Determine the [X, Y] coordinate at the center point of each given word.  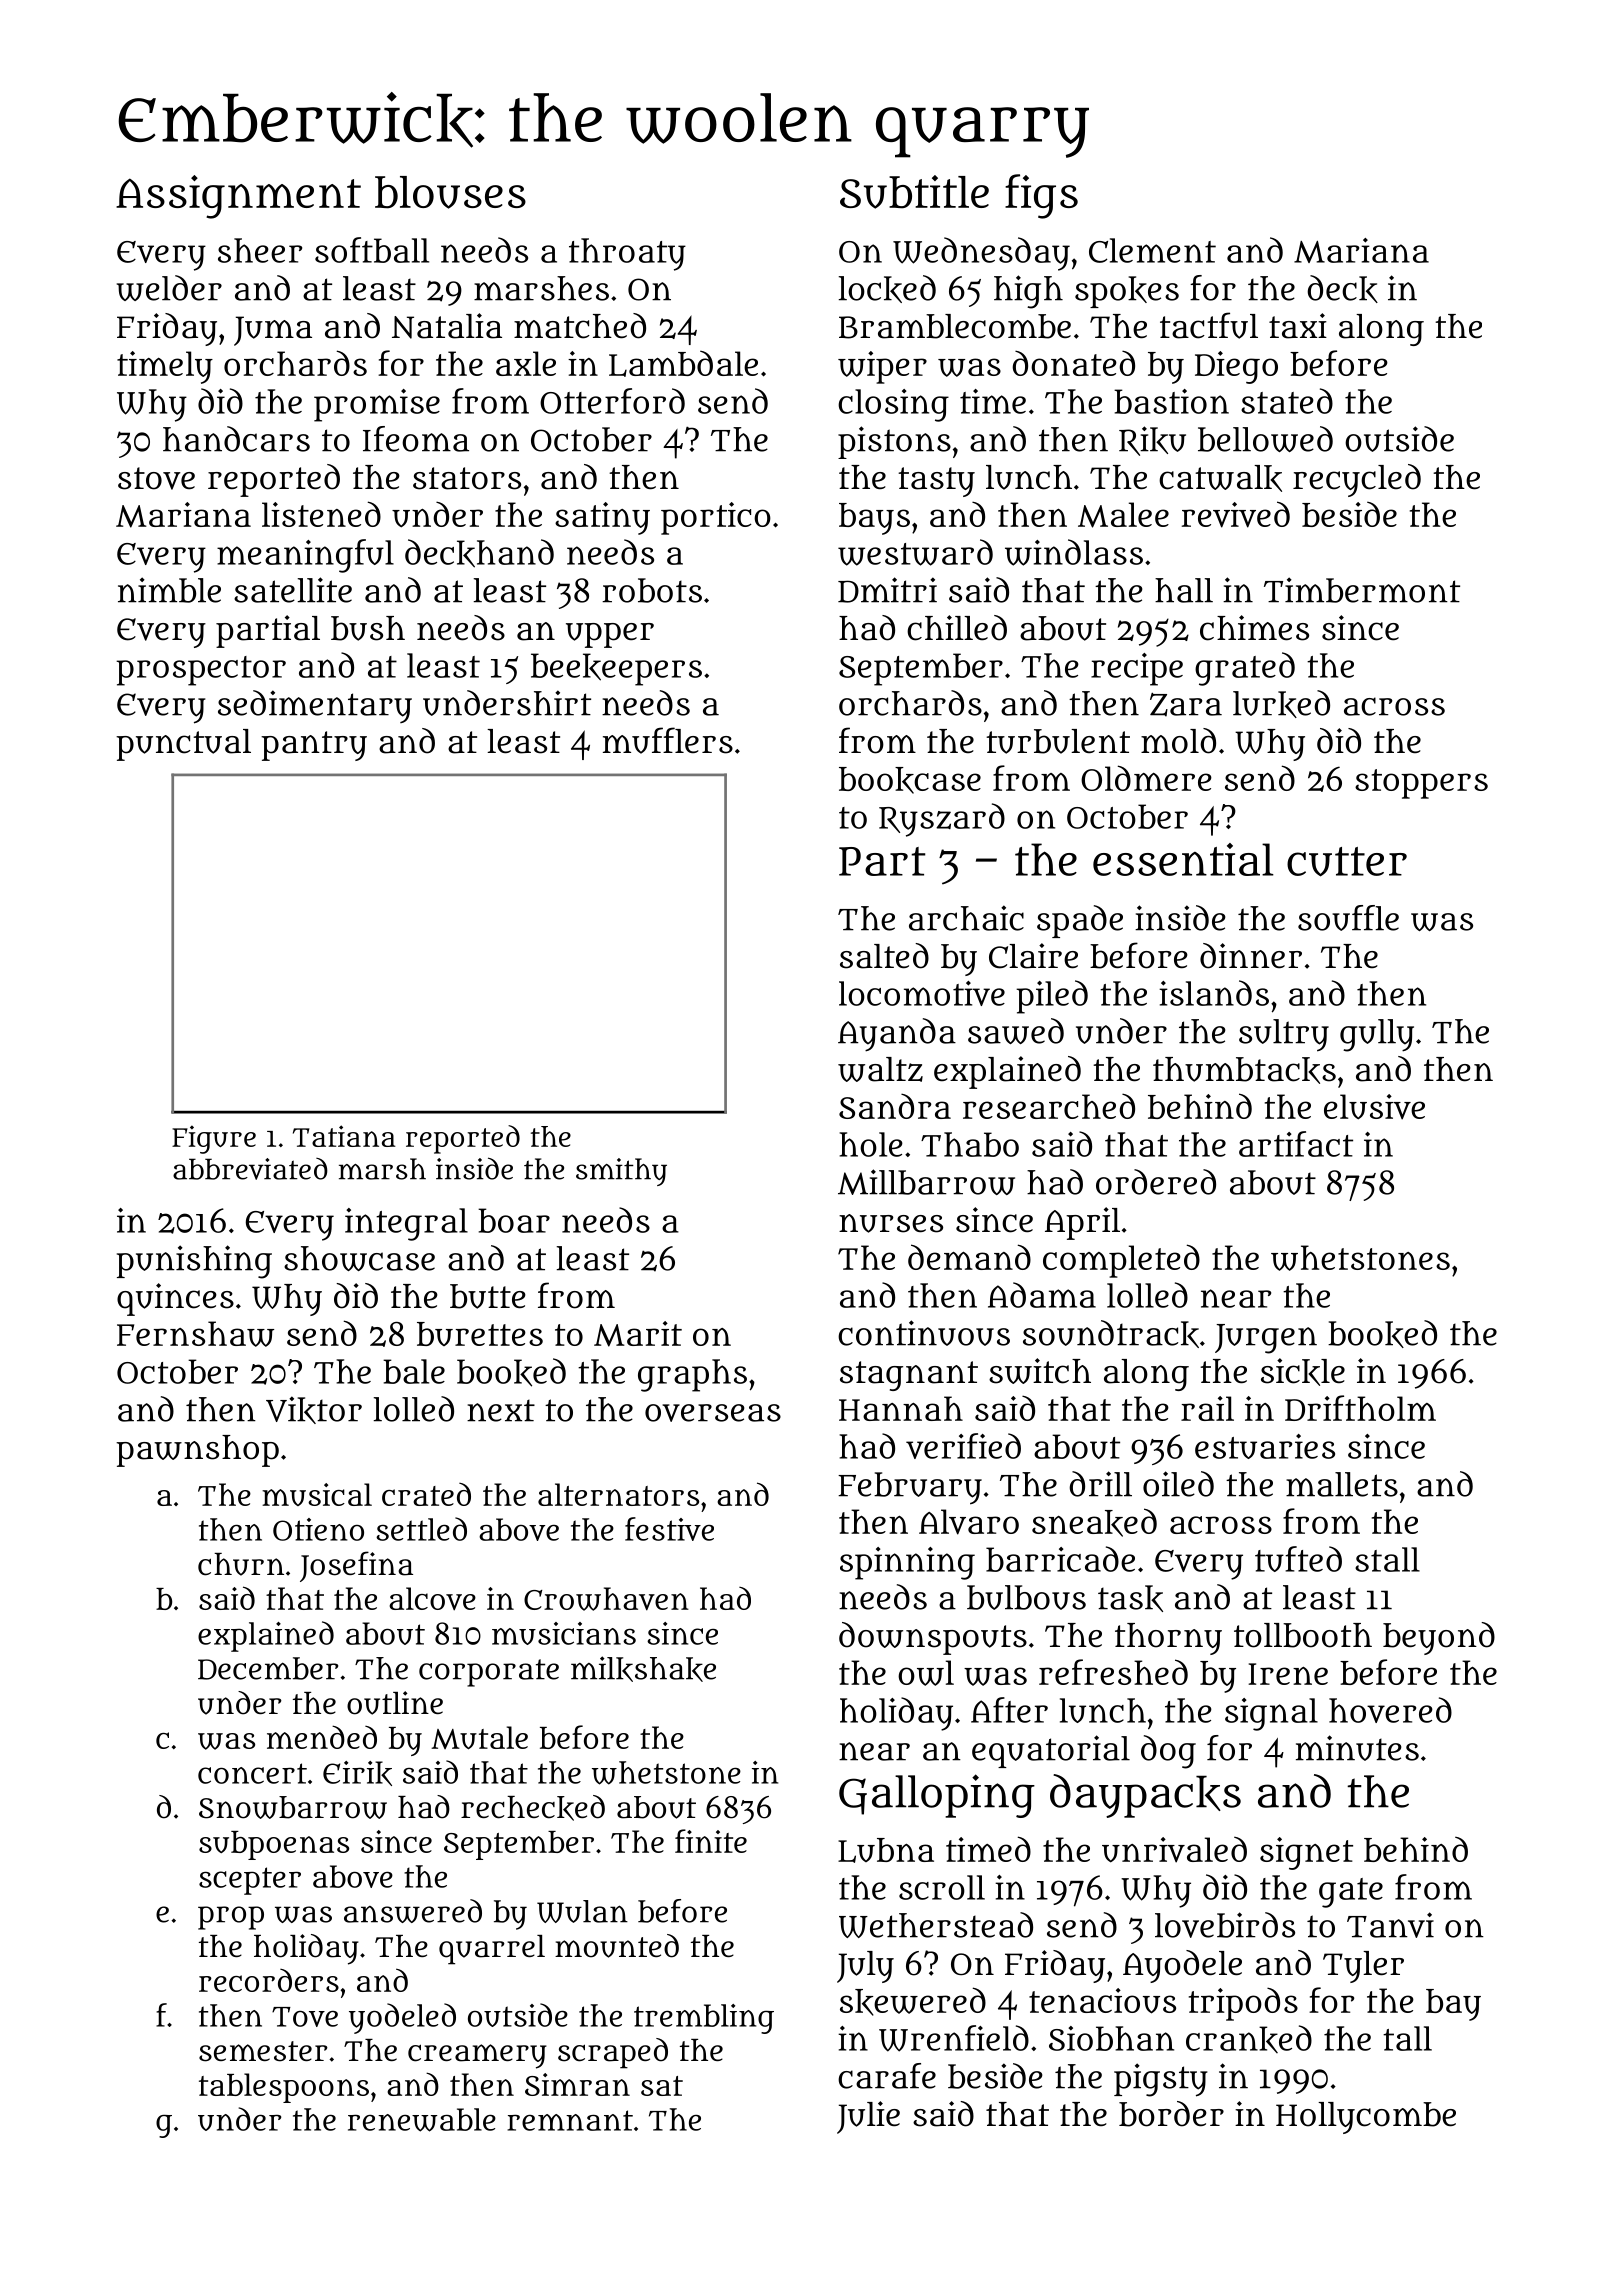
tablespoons [284, 2088]
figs [1041, 196]
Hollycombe [1366, 2118]
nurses [891, 1223]
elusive [1374, 1107]
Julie [868, 2117]
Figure [214, 1139]
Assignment [238, 197]
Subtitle [914, 192]
